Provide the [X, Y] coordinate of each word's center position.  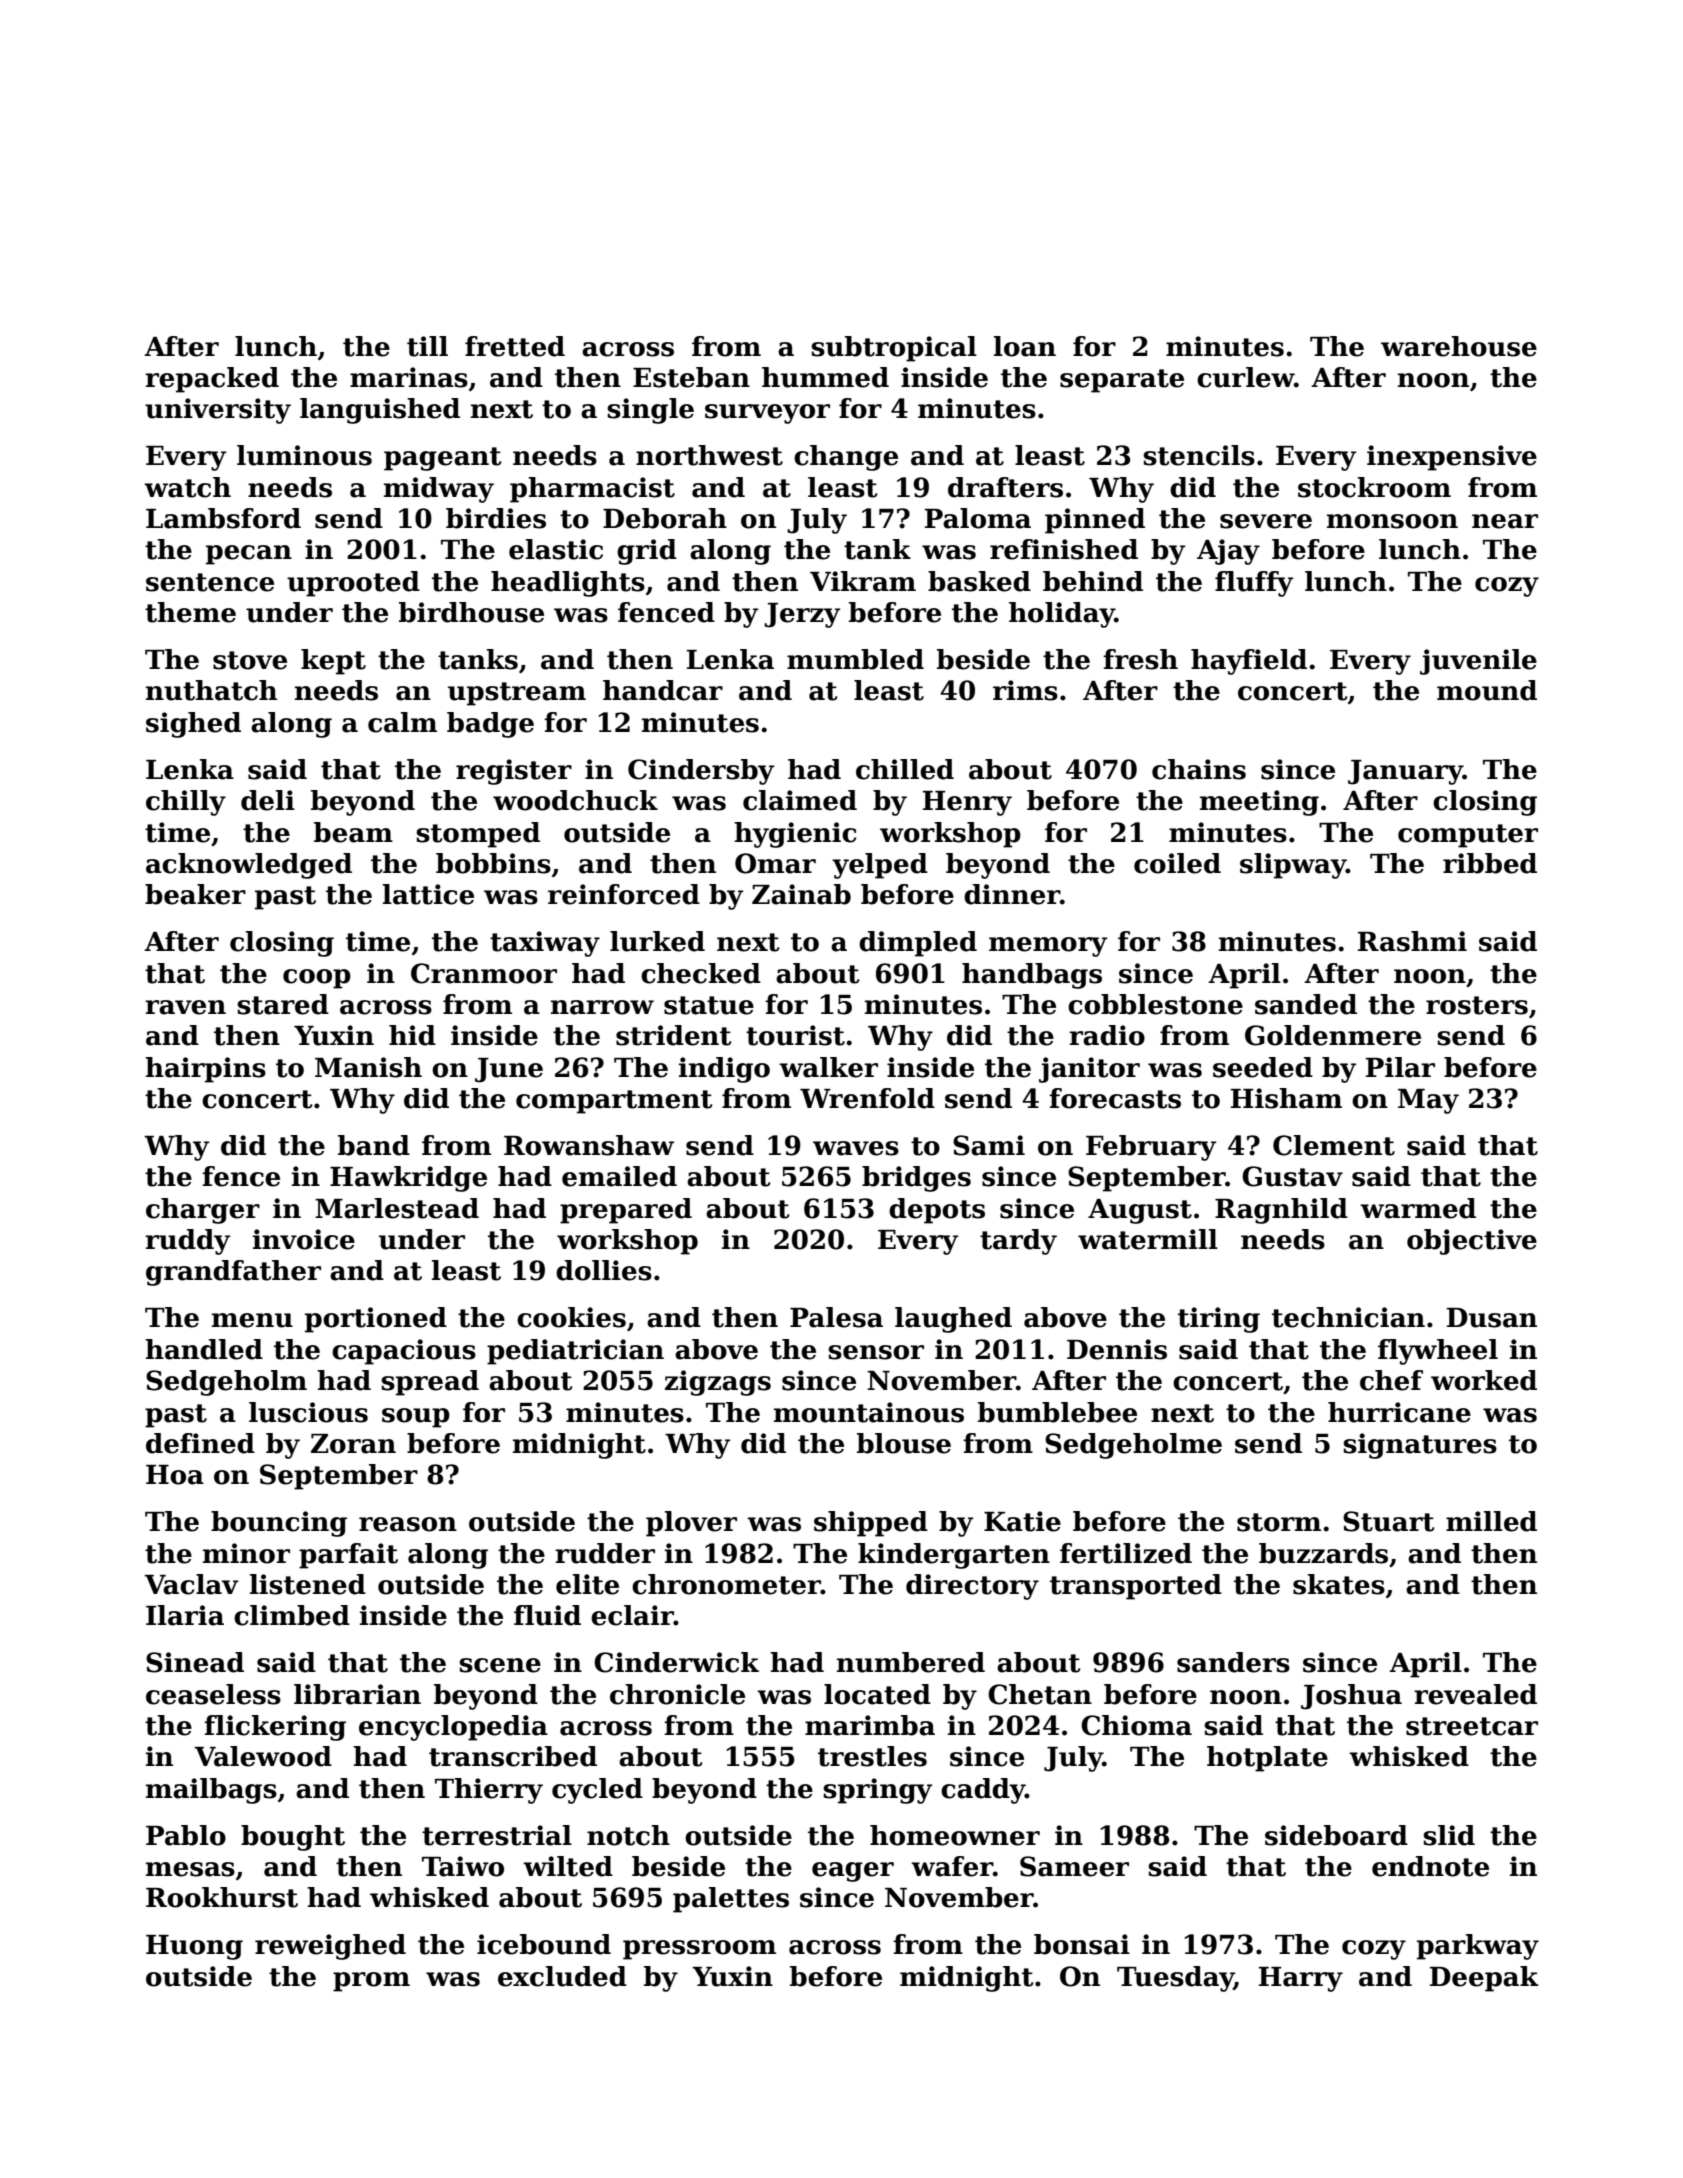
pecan [249, 555]
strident [673, 1035]
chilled [905, 769]
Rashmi [1412, 941]
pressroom [699, 1950]
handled [204, 1349]
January [1405, 772]
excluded [562, 1976]
